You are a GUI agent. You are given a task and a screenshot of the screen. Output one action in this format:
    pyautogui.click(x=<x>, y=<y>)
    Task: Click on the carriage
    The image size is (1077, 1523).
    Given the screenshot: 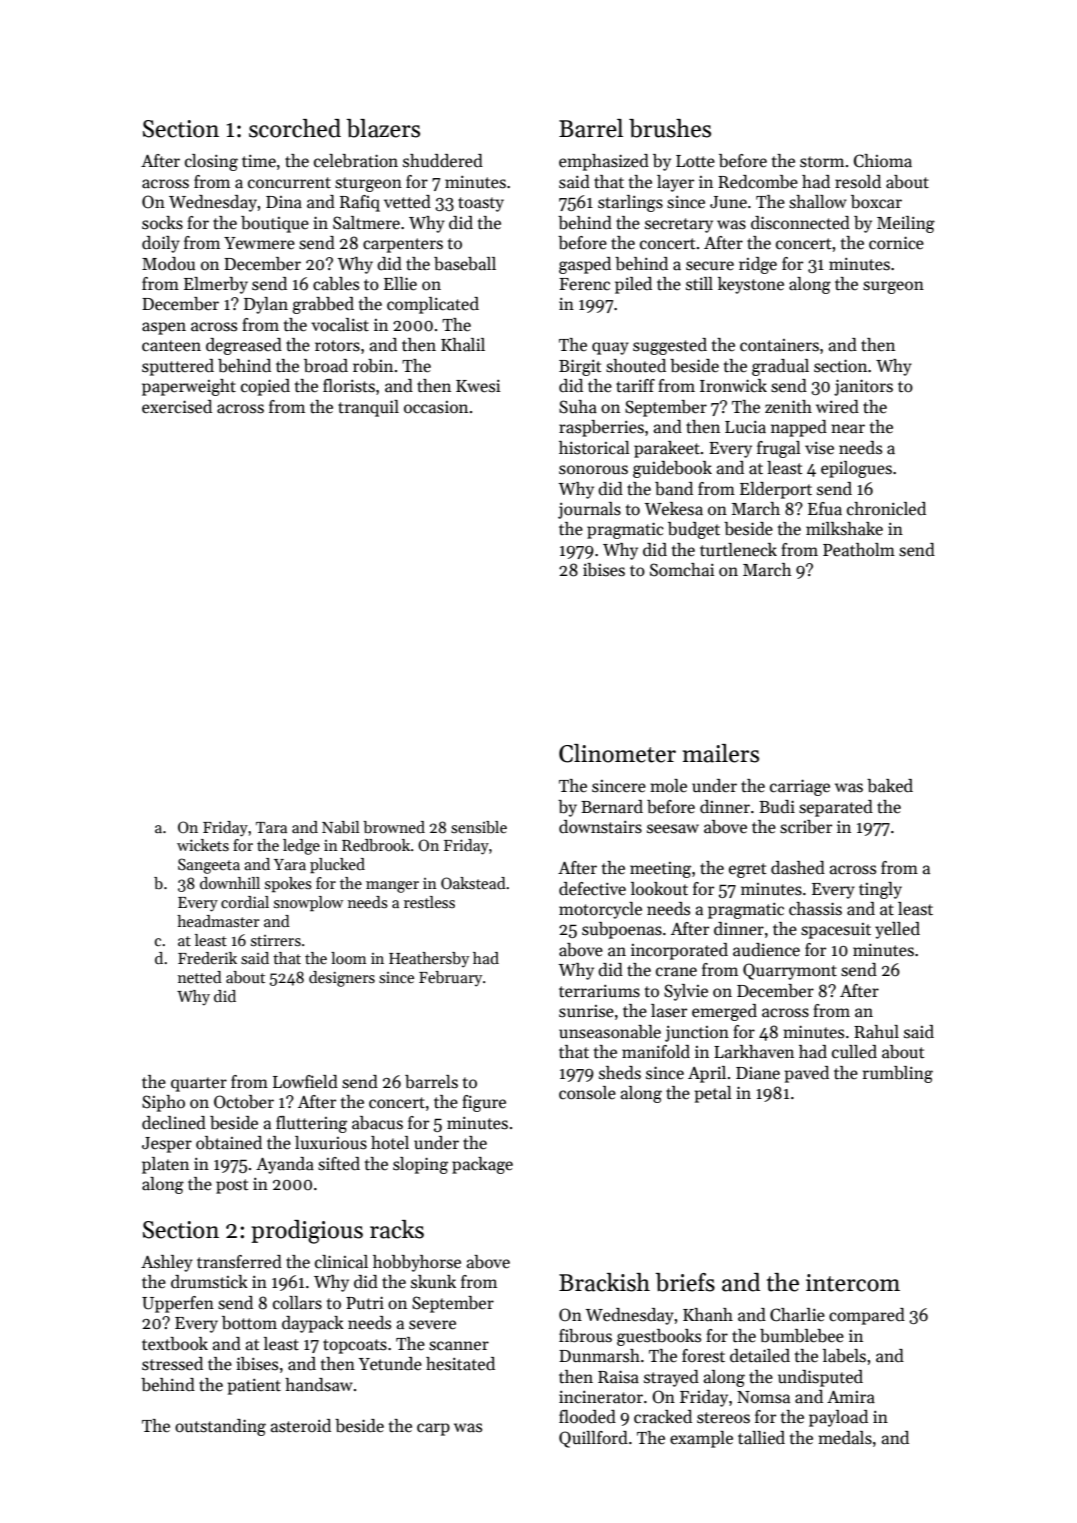 What is the action you would take?
    pyautogui.click(x=800, y=787)
